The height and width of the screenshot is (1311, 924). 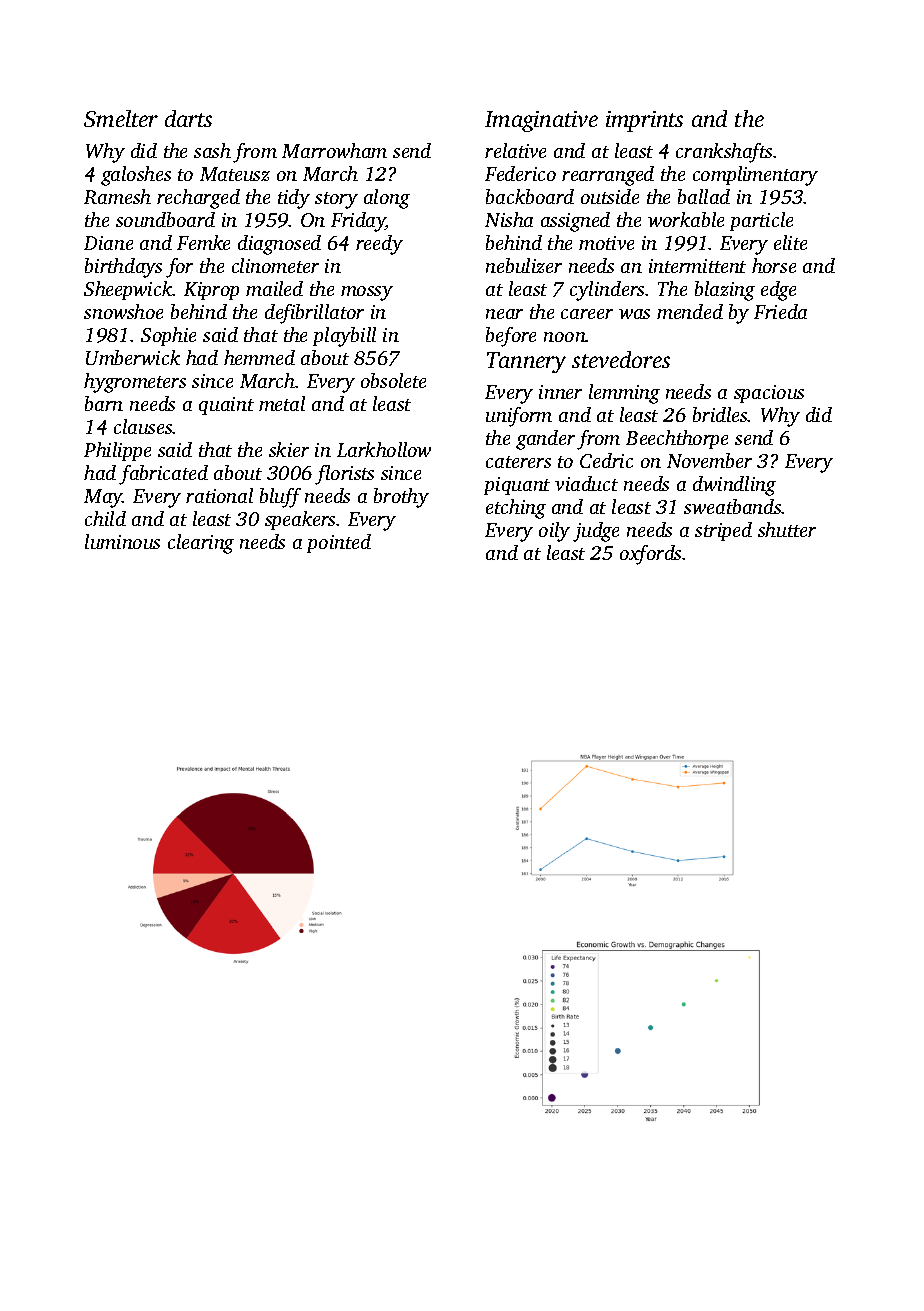 I want to click on workable, so click(x=686, y=219).
